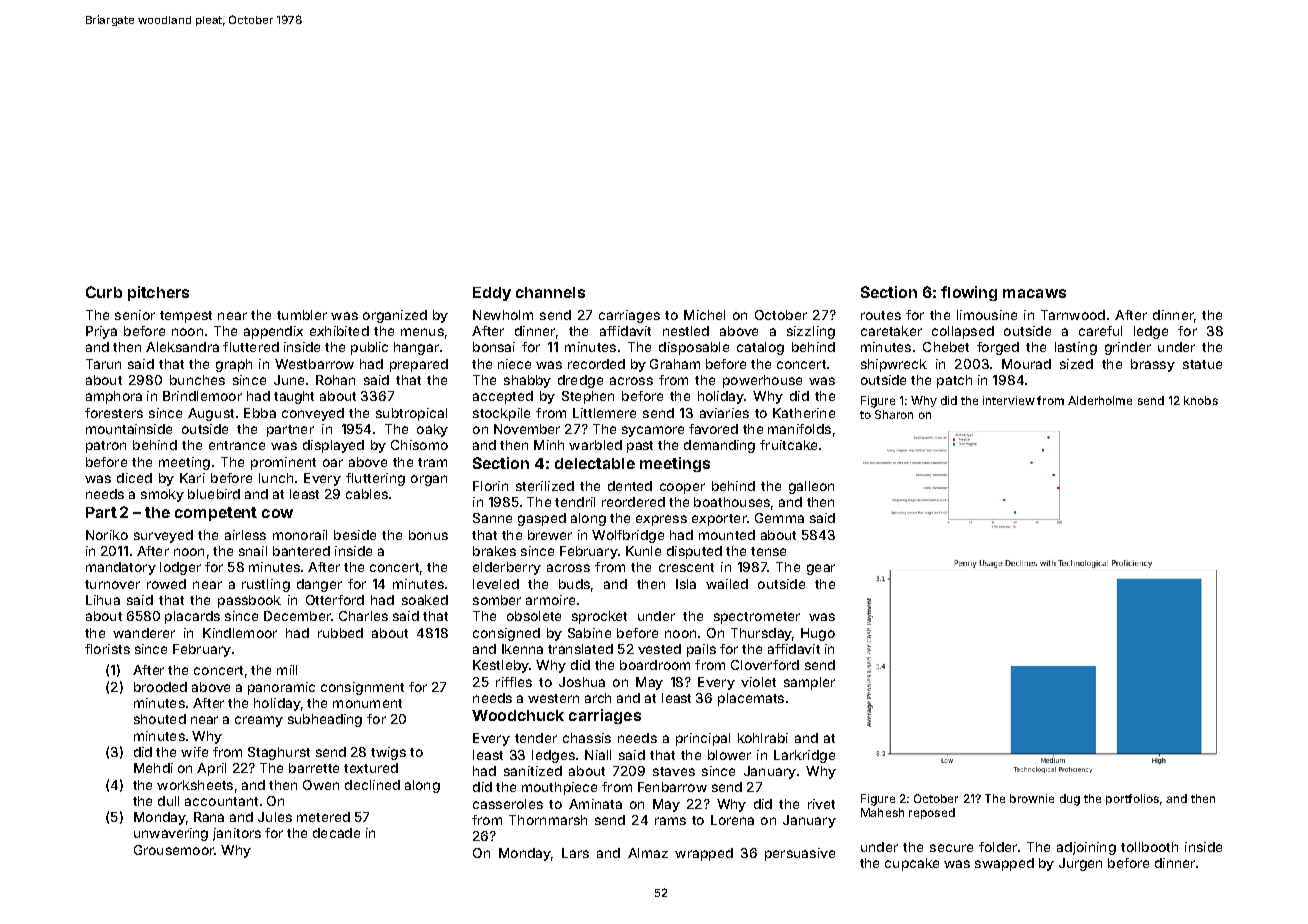 This document has width=1308, height=924. Describe the element at coordinates (103, 600) in the document. I see `Lihua` at that location.
